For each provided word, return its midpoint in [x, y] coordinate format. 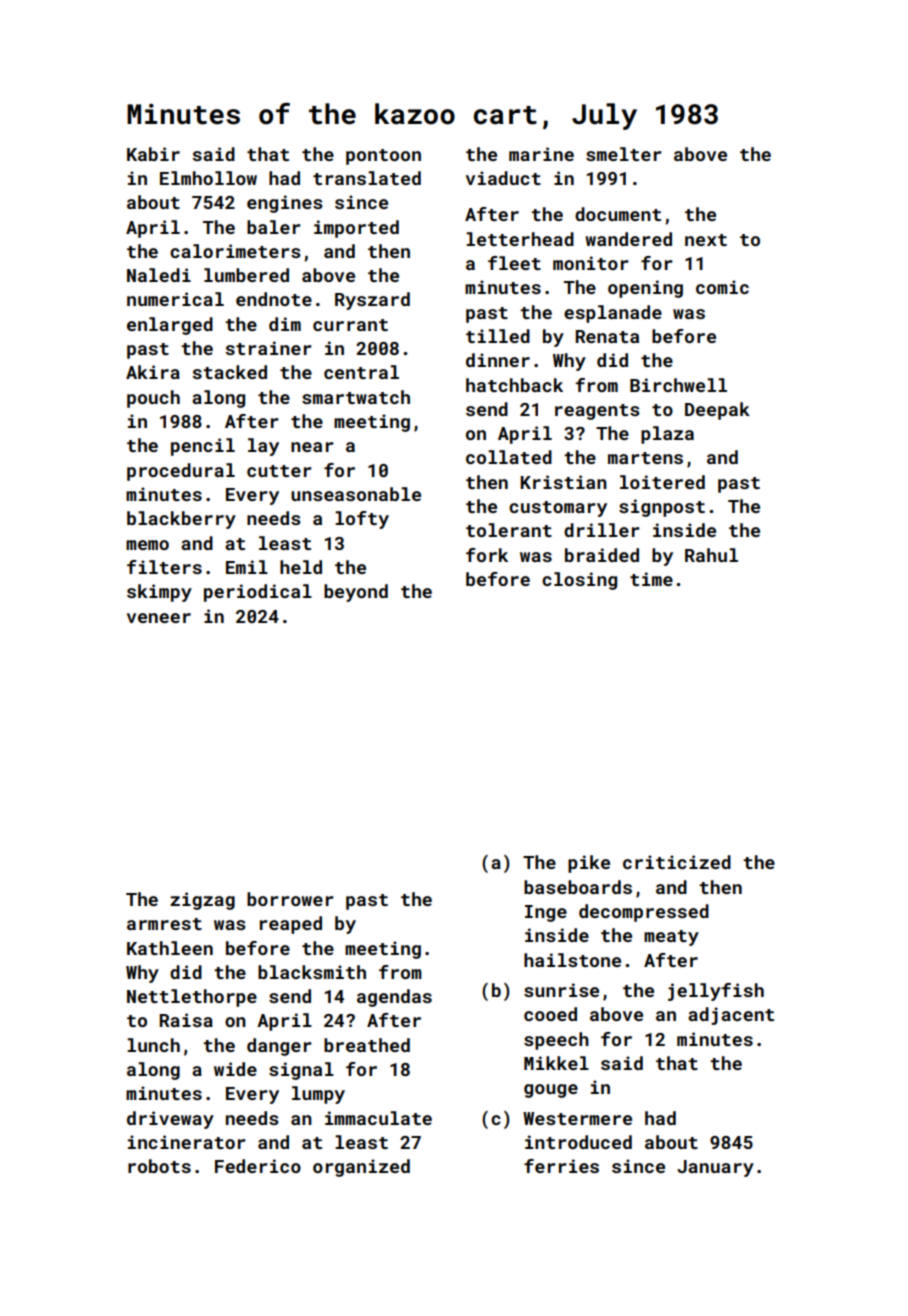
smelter [624, 154]
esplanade [613, 314]
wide [235, 1069]
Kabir [153, 154]
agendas [394, 998]
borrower [290, 899]
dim [285, 324]
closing [579, 581]
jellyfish [716, 992]
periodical [258, 593]
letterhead [520, 239]
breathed [367, 1045]
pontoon [383, 157]
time [651, 579]
